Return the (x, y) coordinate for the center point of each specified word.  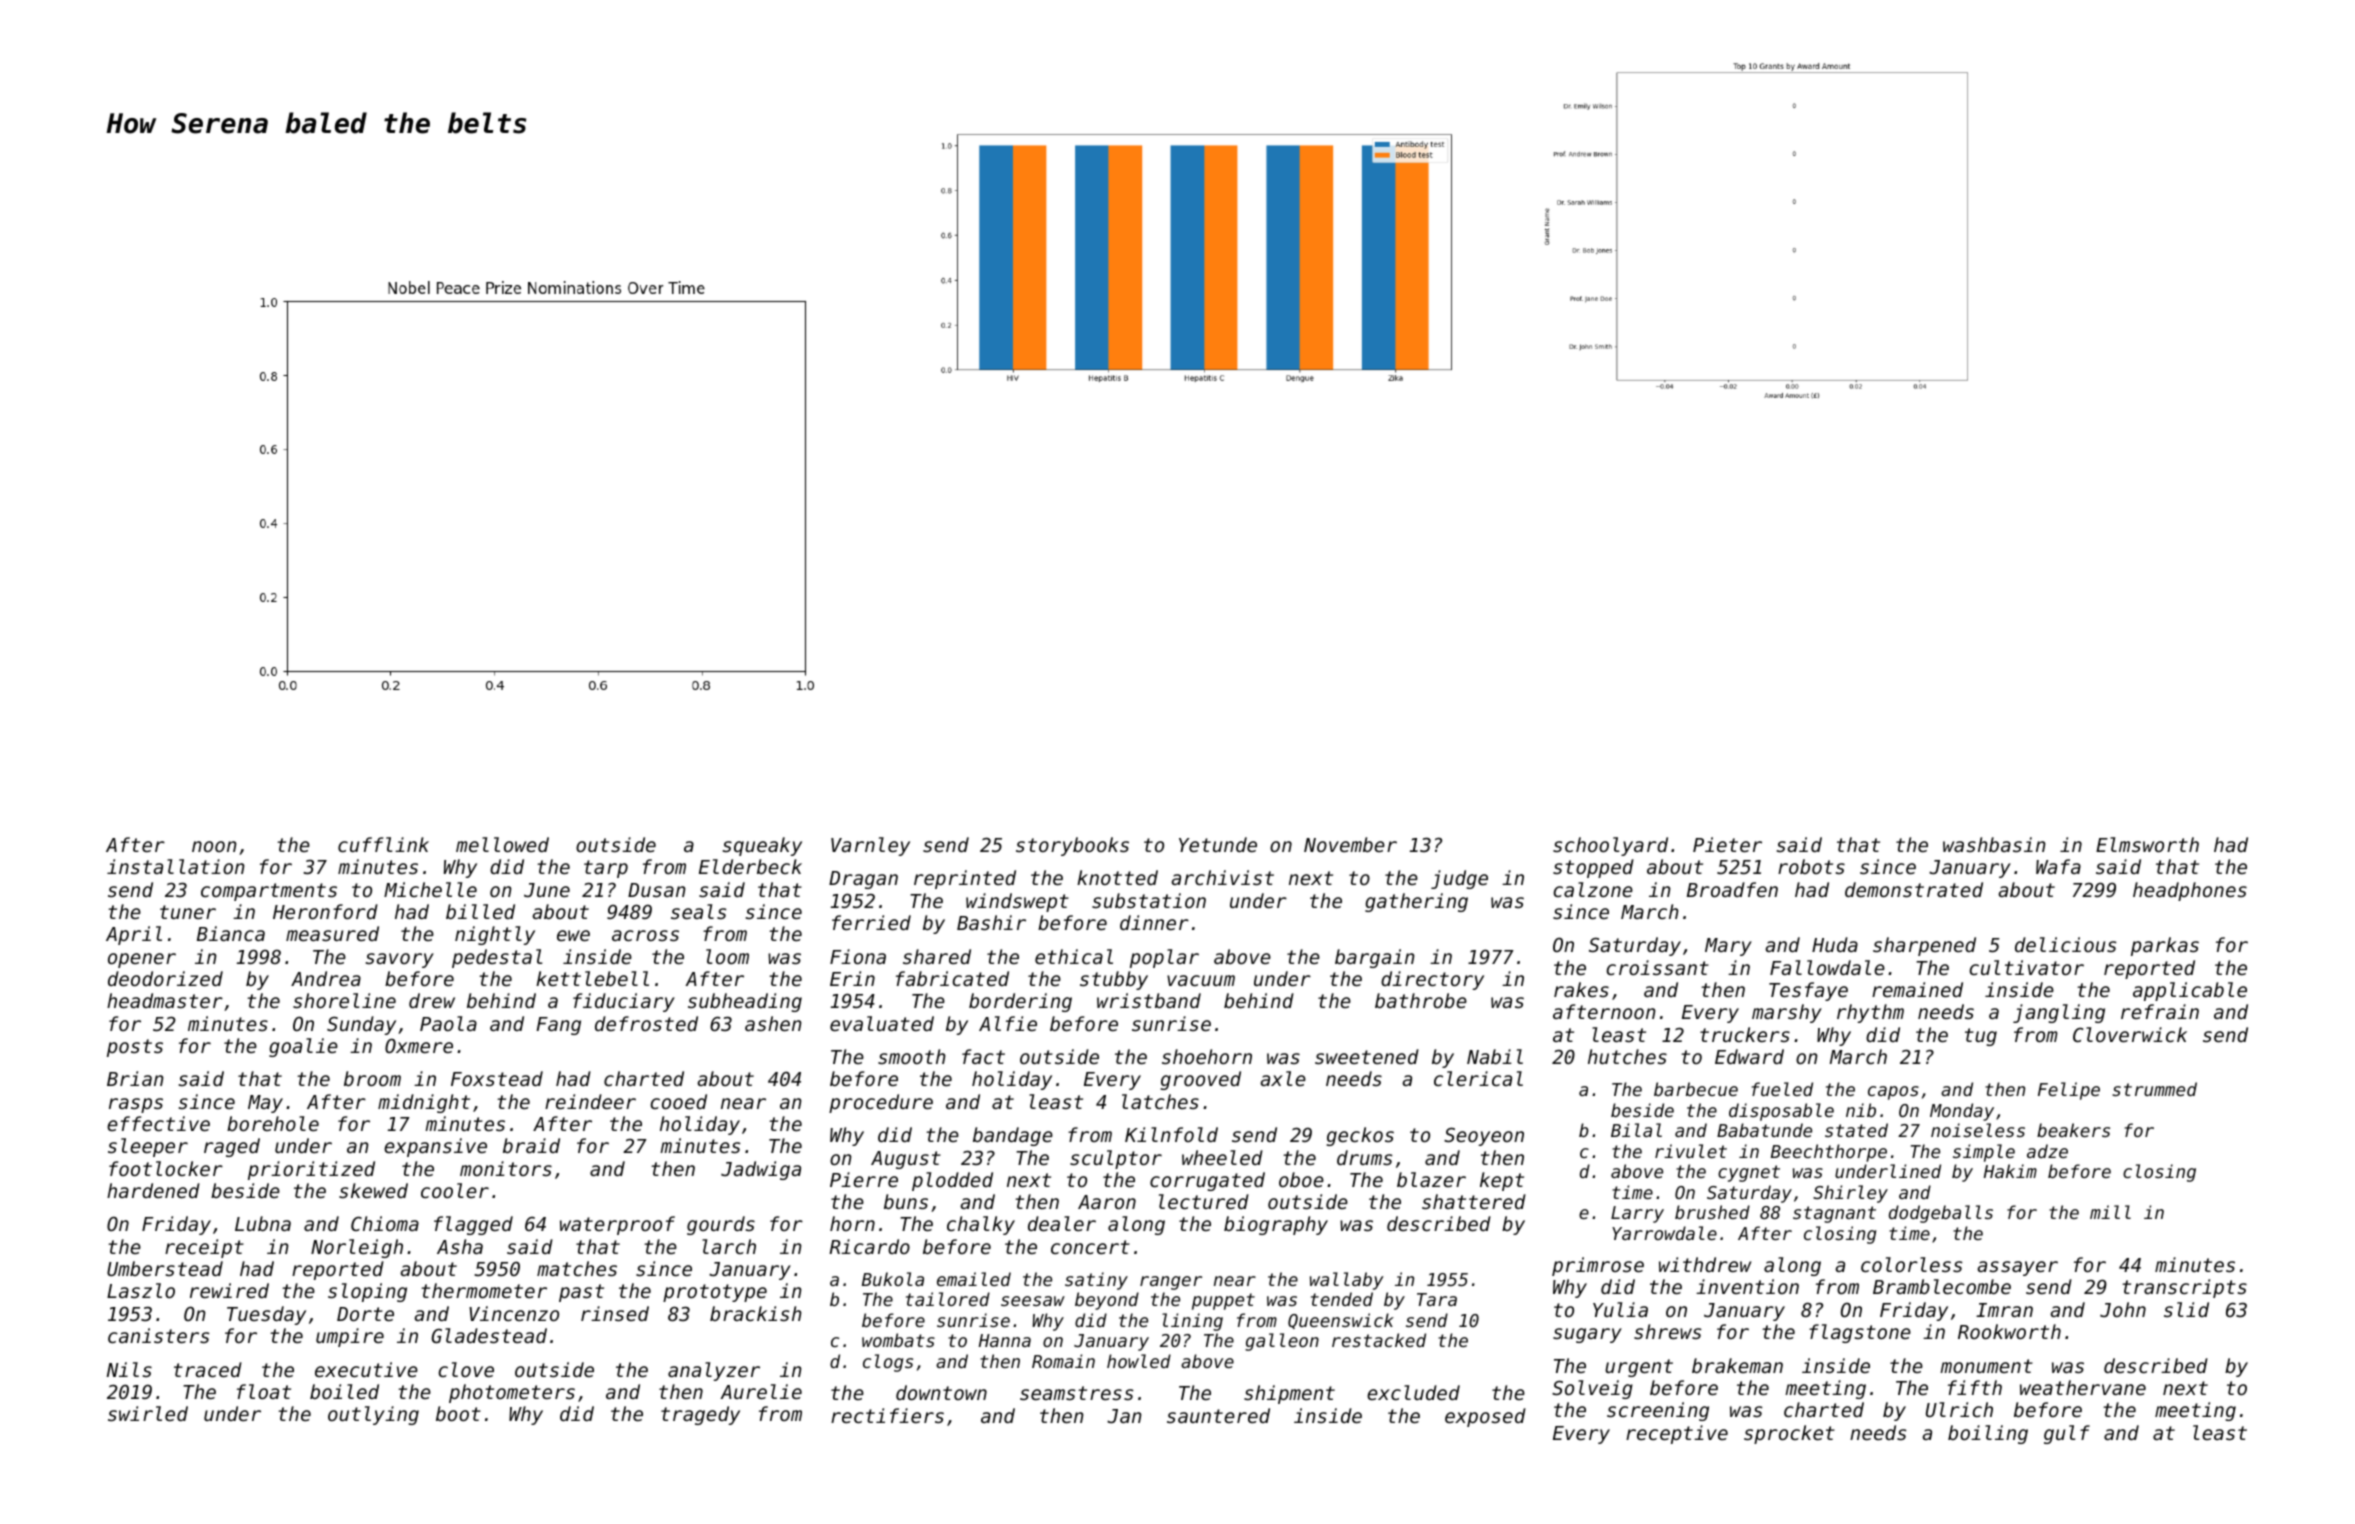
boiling (1988, 1434)
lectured (1204, 1201)
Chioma (385, 1223)
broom (372, 1078)
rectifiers (887, 1415)
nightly (495, 935)
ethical (1074, 956)
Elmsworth (2147, 844)
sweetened (1367, 1056)
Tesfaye (1808, 991)
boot (458, 1413)
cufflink (383, 844)
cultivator (2026, 967)
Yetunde (1218, 844)
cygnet (1749, 1173)
